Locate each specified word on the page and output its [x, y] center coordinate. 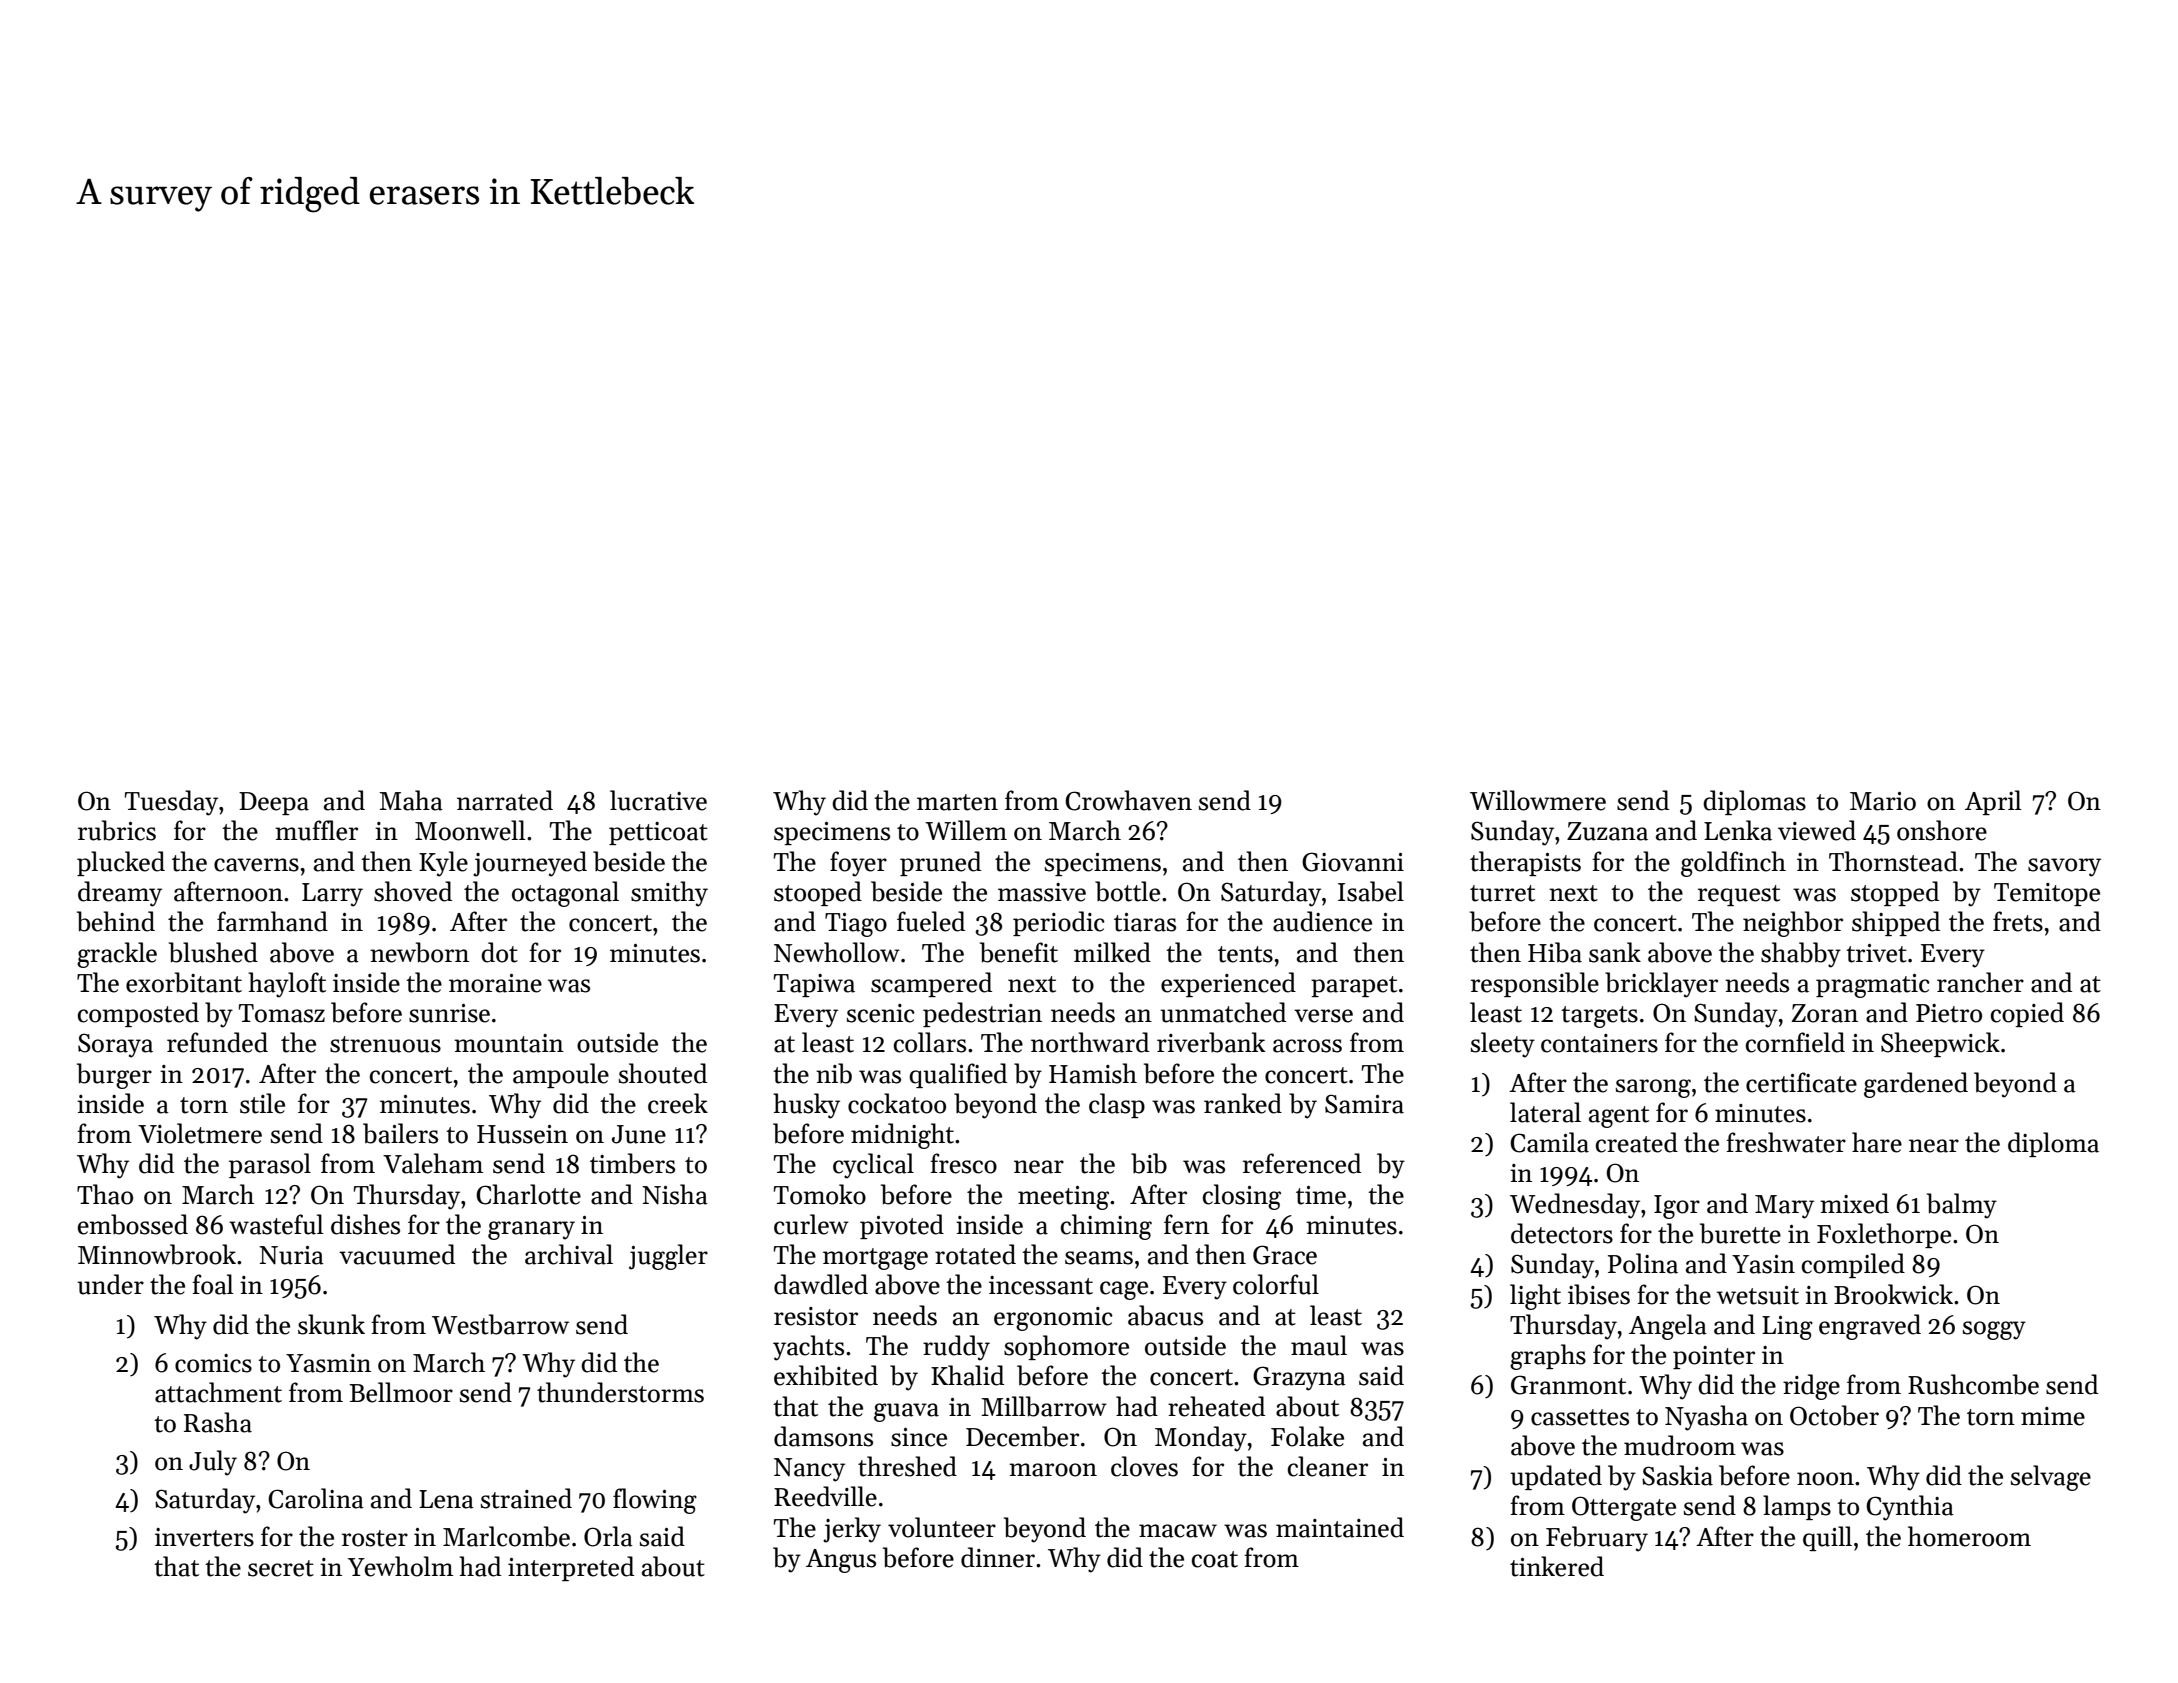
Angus [841, 1561]
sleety [1503, 1045]
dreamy [120, 894]
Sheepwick [1940, 1044]
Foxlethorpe [1884, 1235]
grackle [117, 955]
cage [1124, 1290]
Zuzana [1607, 831]
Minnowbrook [157, 1254]
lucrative [658, 800]
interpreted [571, 1568]
